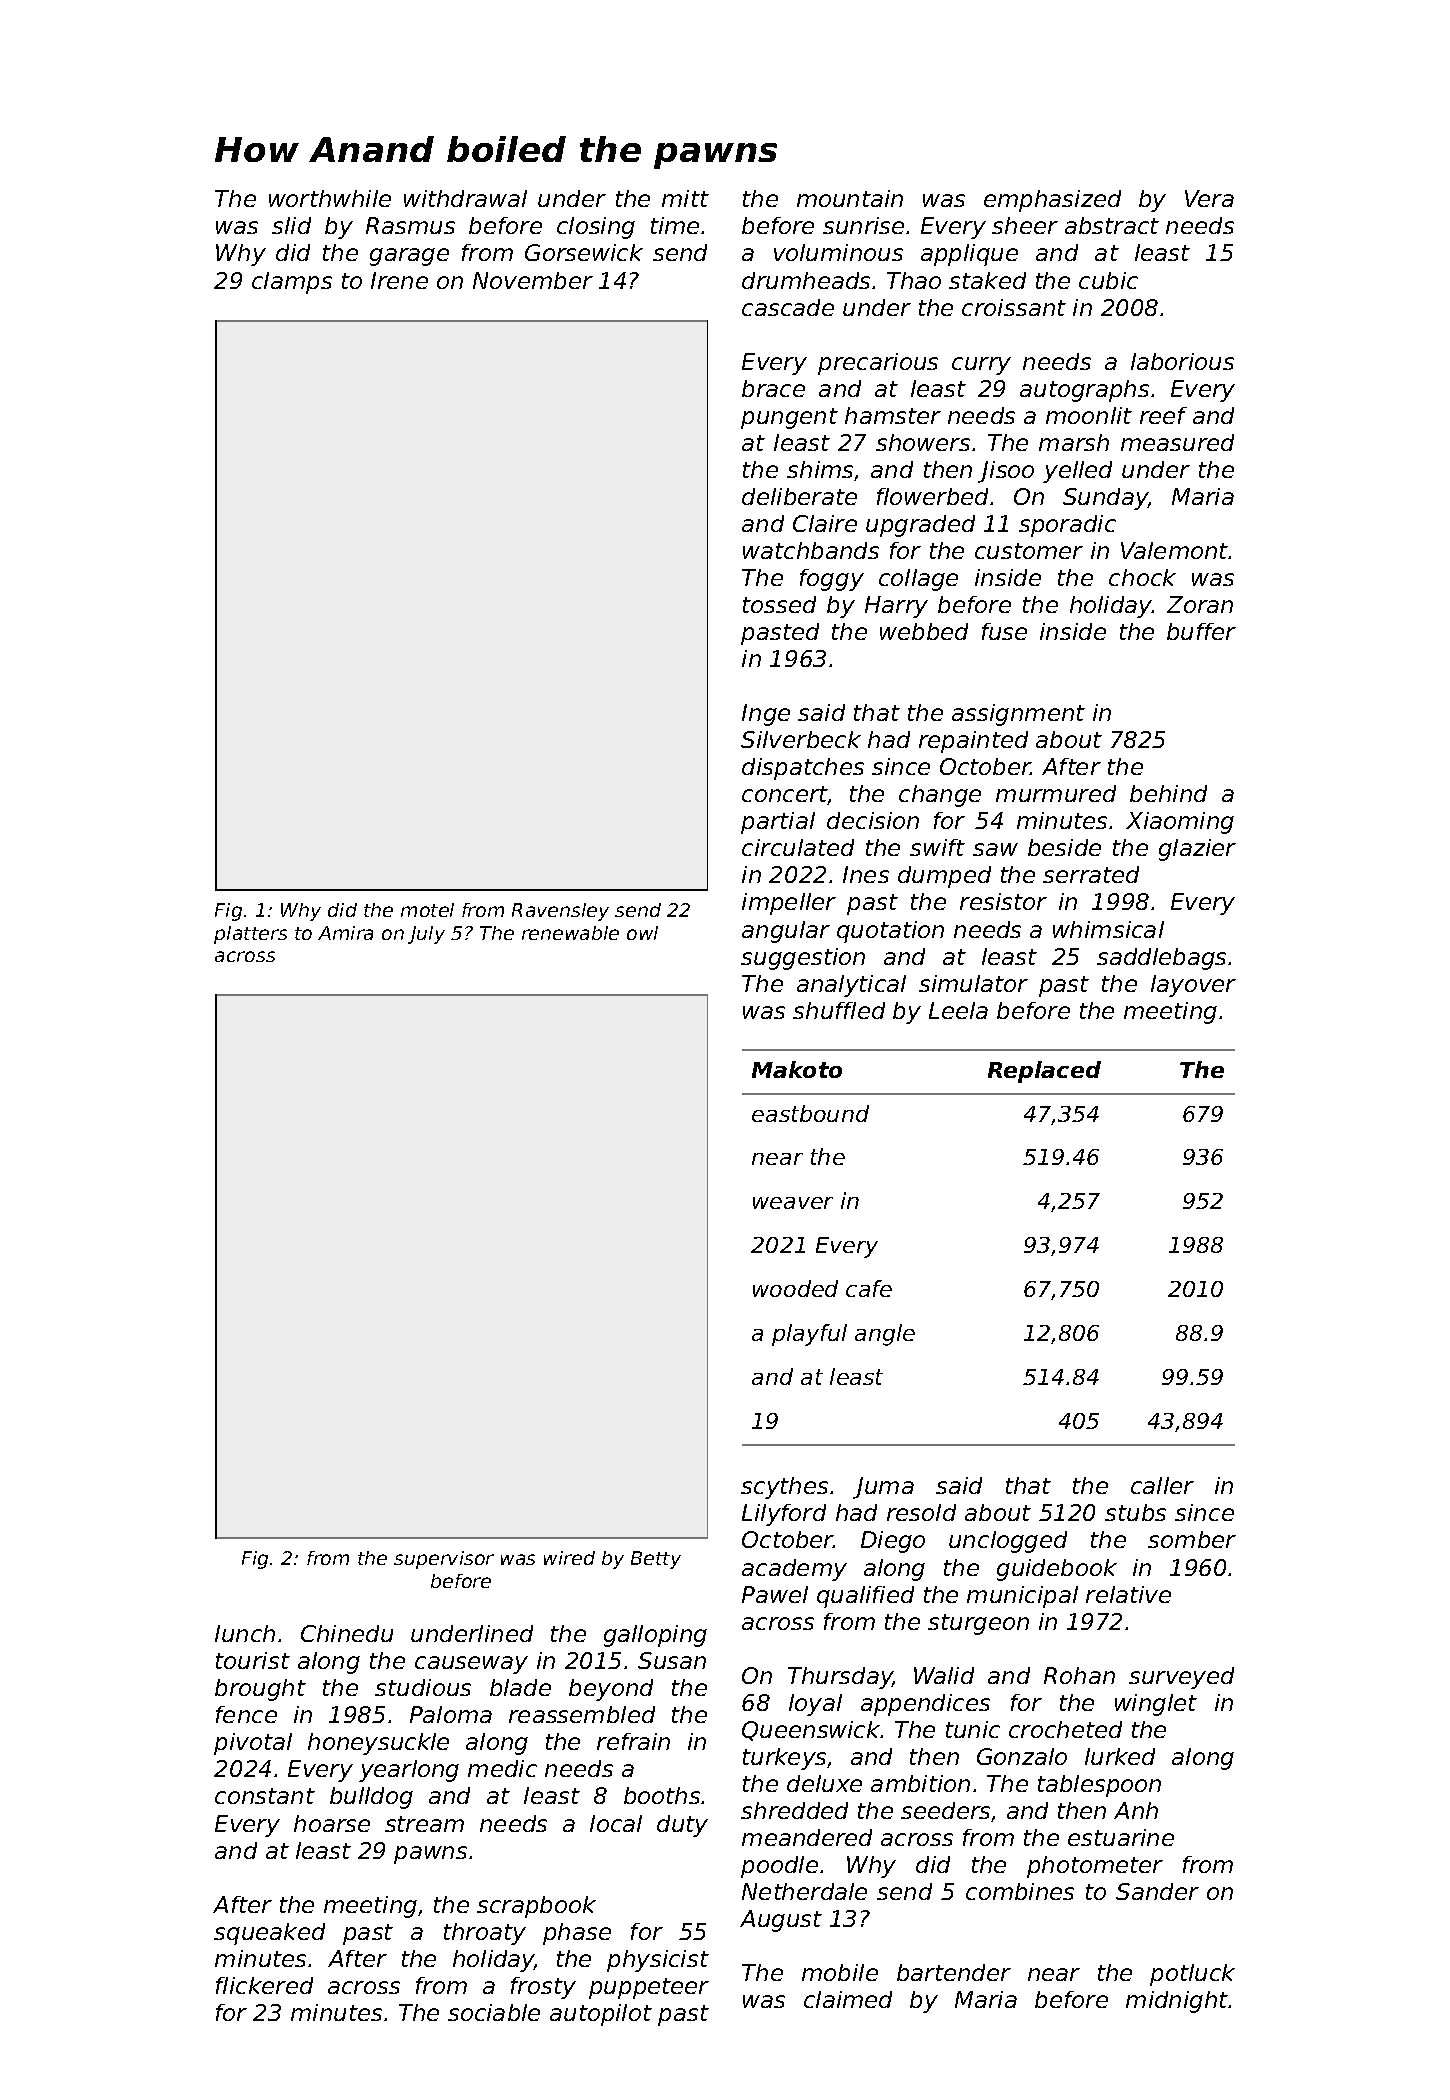  I want to click on Amira, so click(345, 933).
